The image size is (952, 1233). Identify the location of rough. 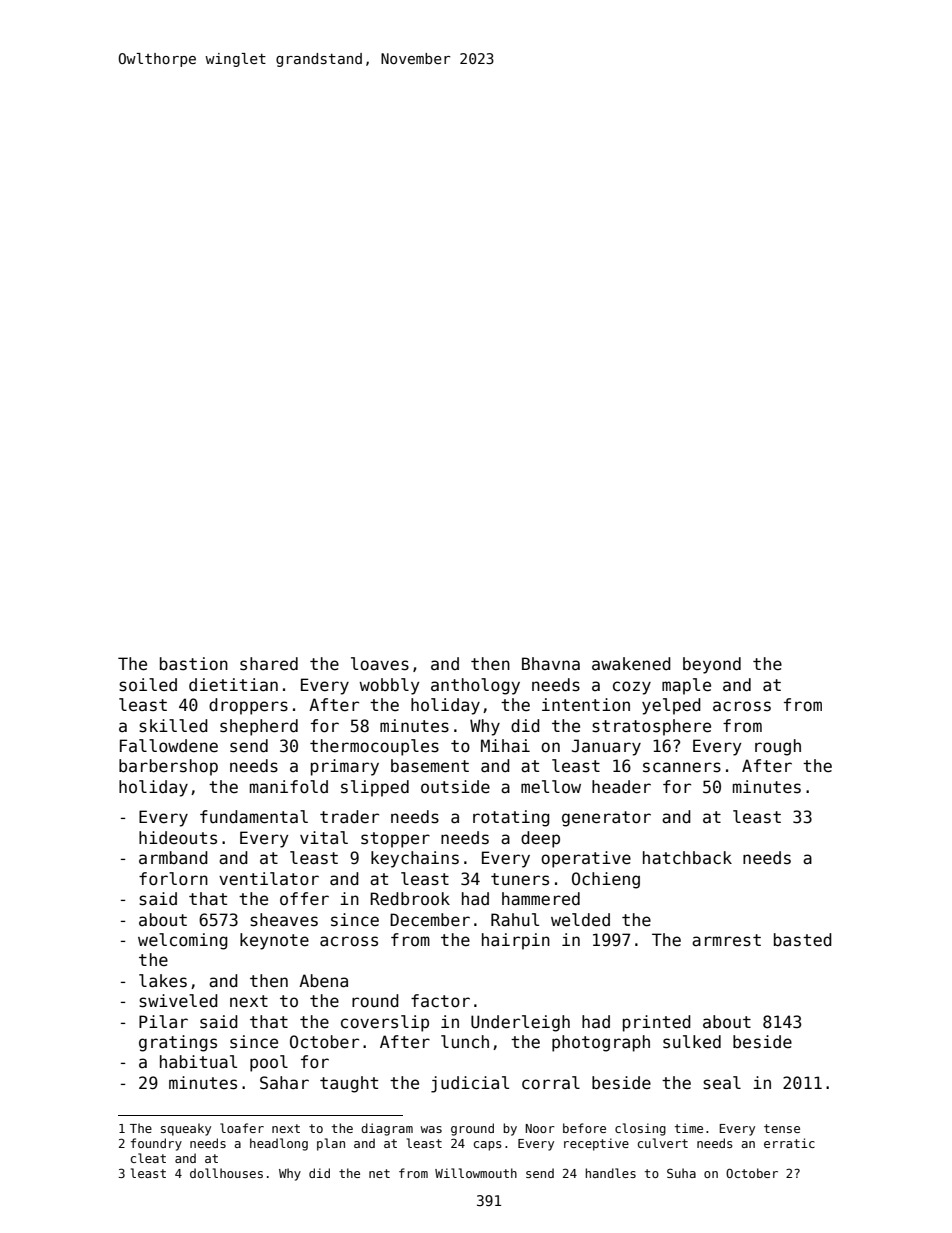
(778, 747).
